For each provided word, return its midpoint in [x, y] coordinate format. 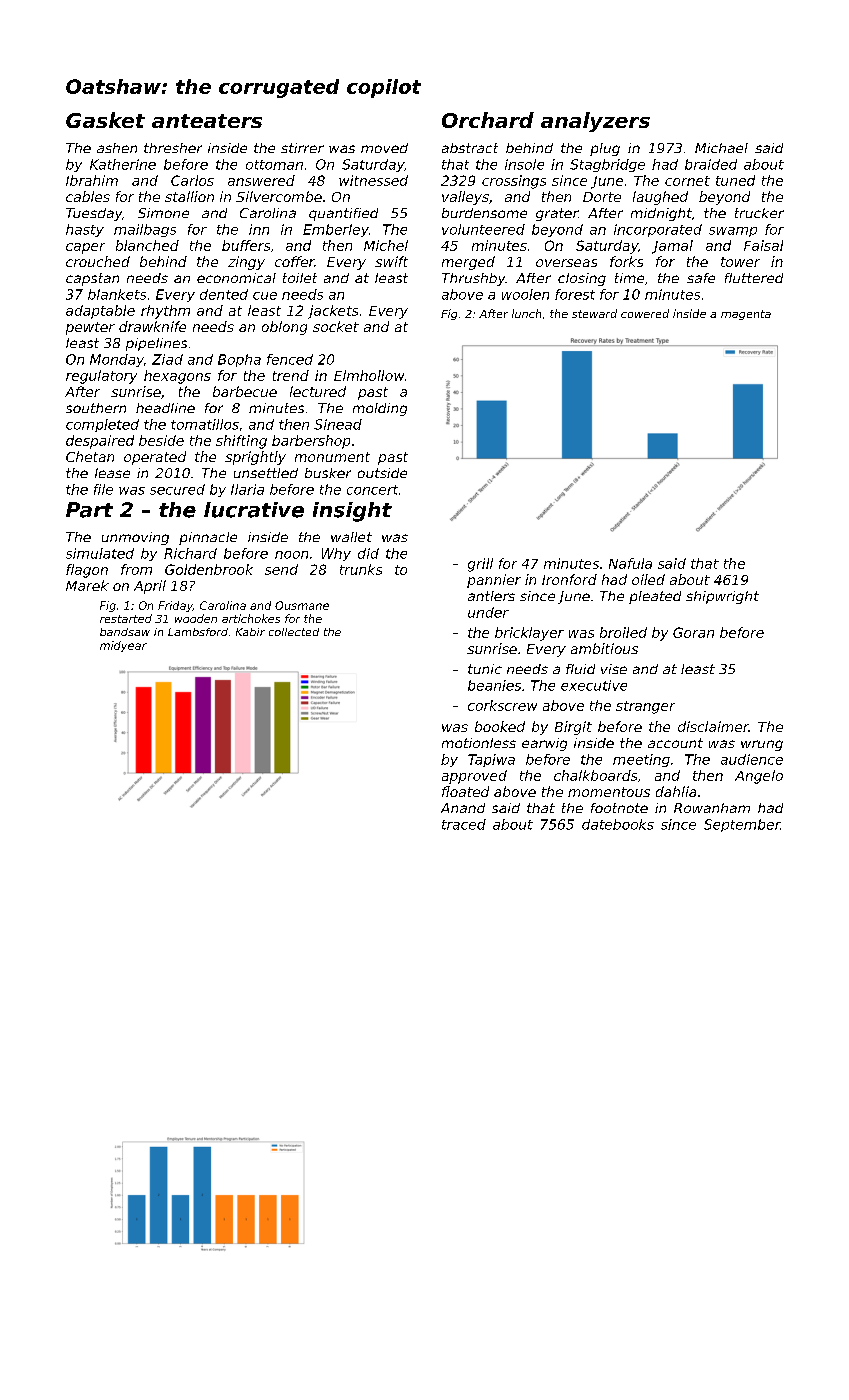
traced [464, 824]
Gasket [105, 120]
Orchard [488, 120]
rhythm [165, 312]
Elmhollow [369, 375]
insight [352, 512]
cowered [645, 313]
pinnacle [208, 538]
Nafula [630, 563]
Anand [463, 808]
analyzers [595, 122]
